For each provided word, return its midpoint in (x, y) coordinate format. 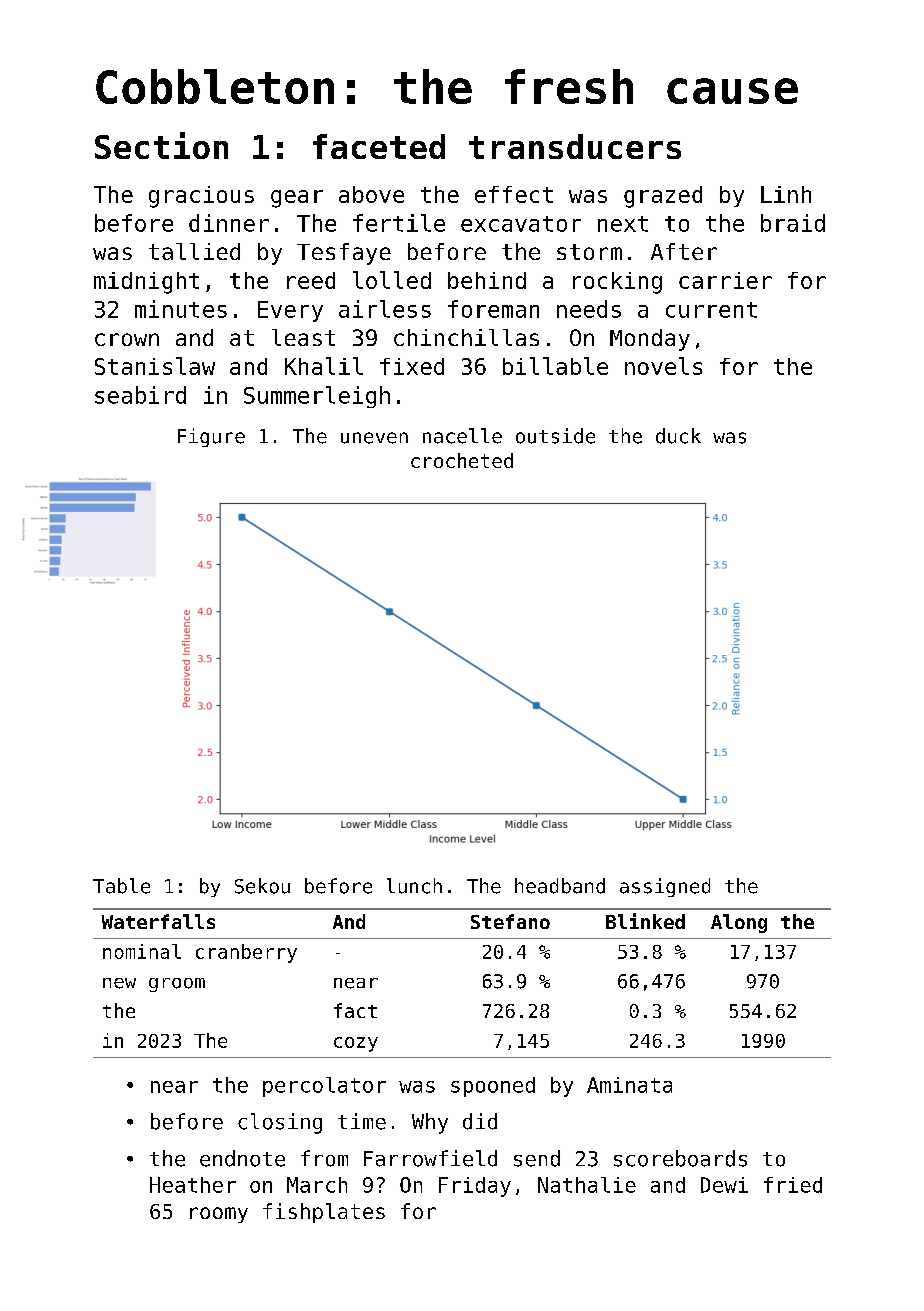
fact (355, 1010)
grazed (663, 197)
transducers (575, 146)
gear (297, 199)
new (119, 983)
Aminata (629, 1085)
